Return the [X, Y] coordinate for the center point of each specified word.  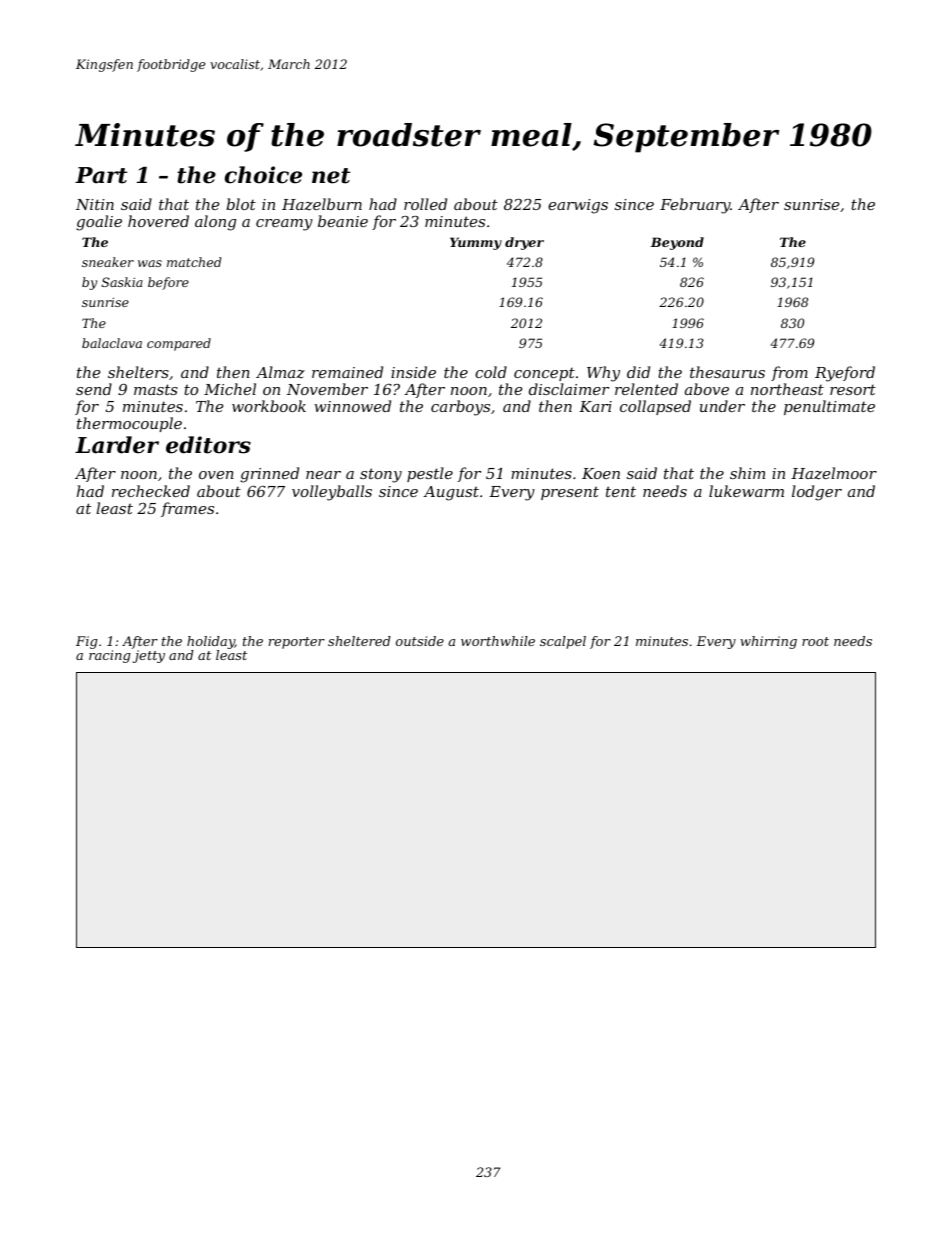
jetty [149, 656]
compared [179, 344]
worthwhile [498, 641]
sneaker [108, 262]
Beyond [677, 243]
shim [747, 473]
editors [208, 445]
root [815, 641]
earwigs [578, 206]
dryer [524, 243]
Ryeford [845, 374]
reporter [297, 643]
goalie [99, 223]
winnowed [352, 406]
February [695, 206]
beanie [343, 221]
